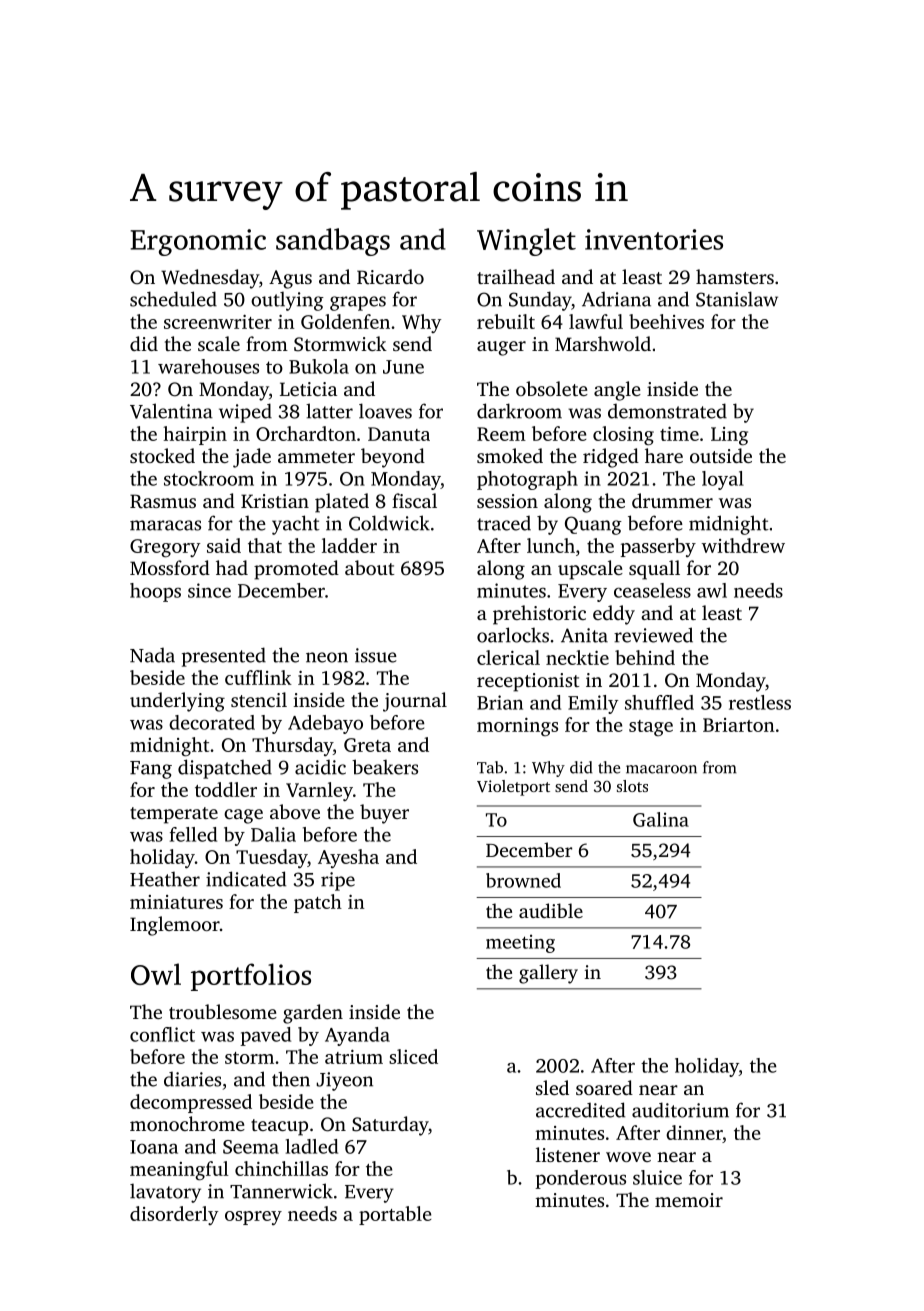 The height and width of the screenshot is (1311, 924). I want to click on screenwriter, so click(218, 322).
